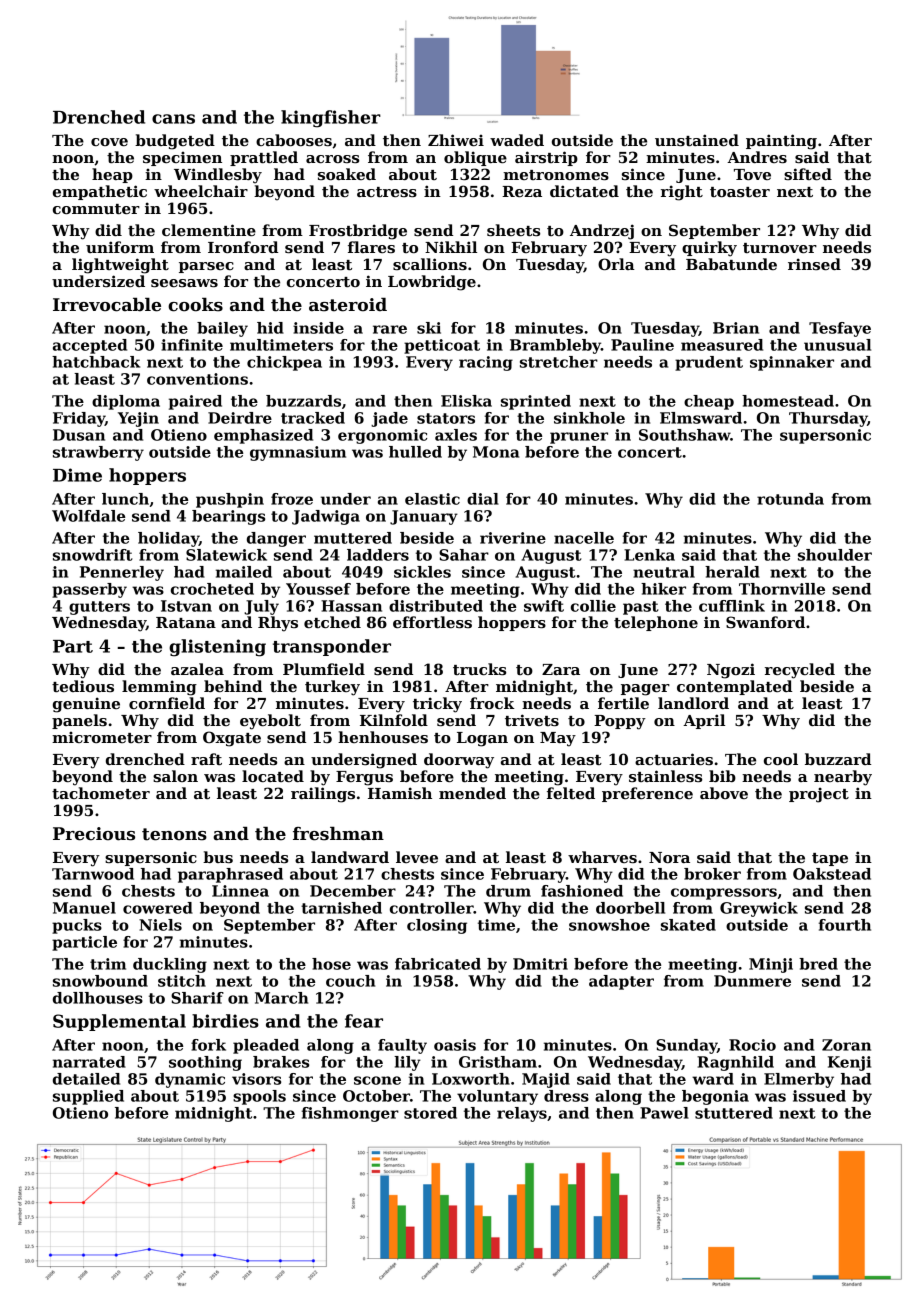 This screenshot has width=924, height=1308. Describe the element at coordinates (232, 739) in the screenshot. I see `Oxgate` at that location.
